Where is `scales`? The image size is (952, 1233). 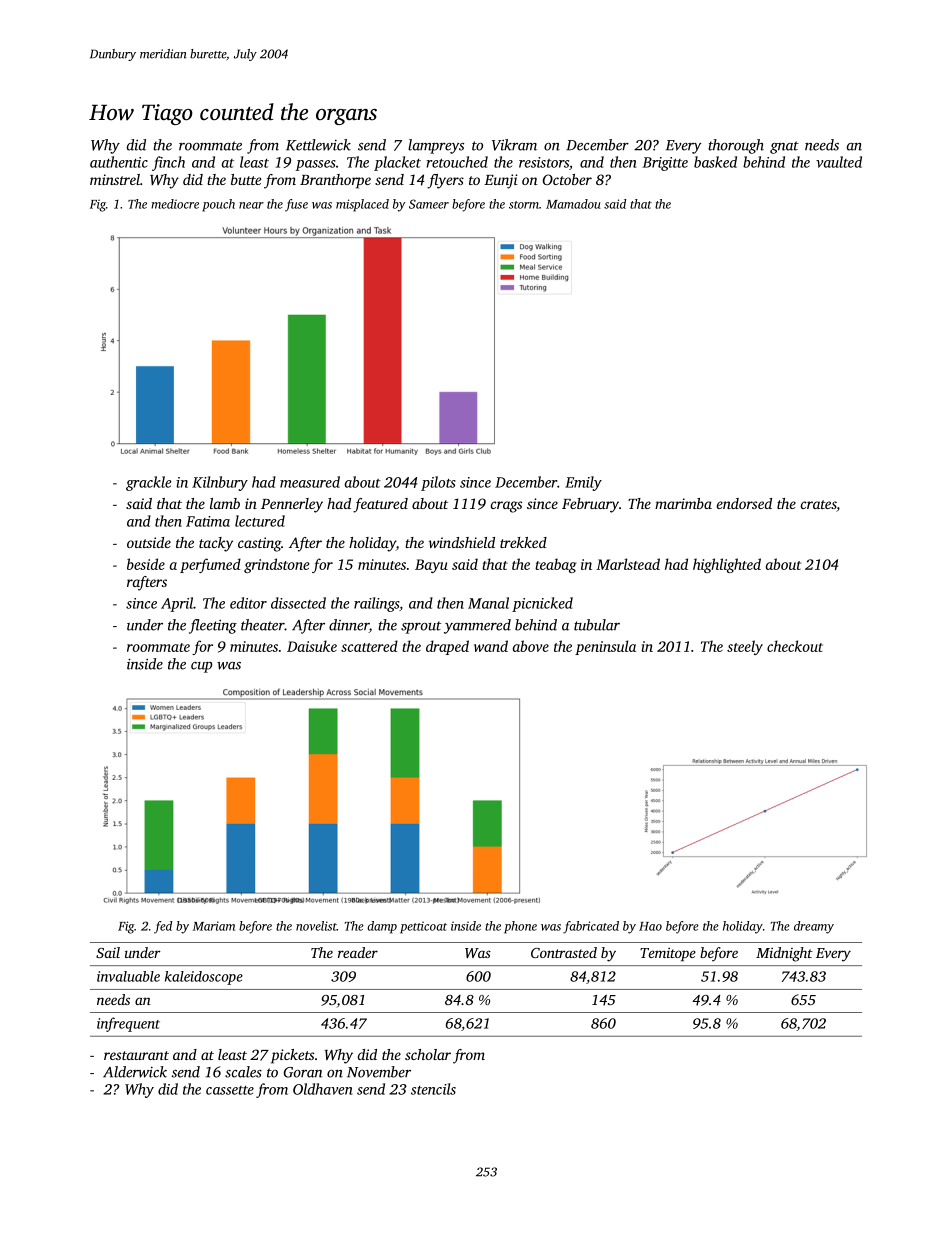
scales is located at coordinates (243, 1072).
